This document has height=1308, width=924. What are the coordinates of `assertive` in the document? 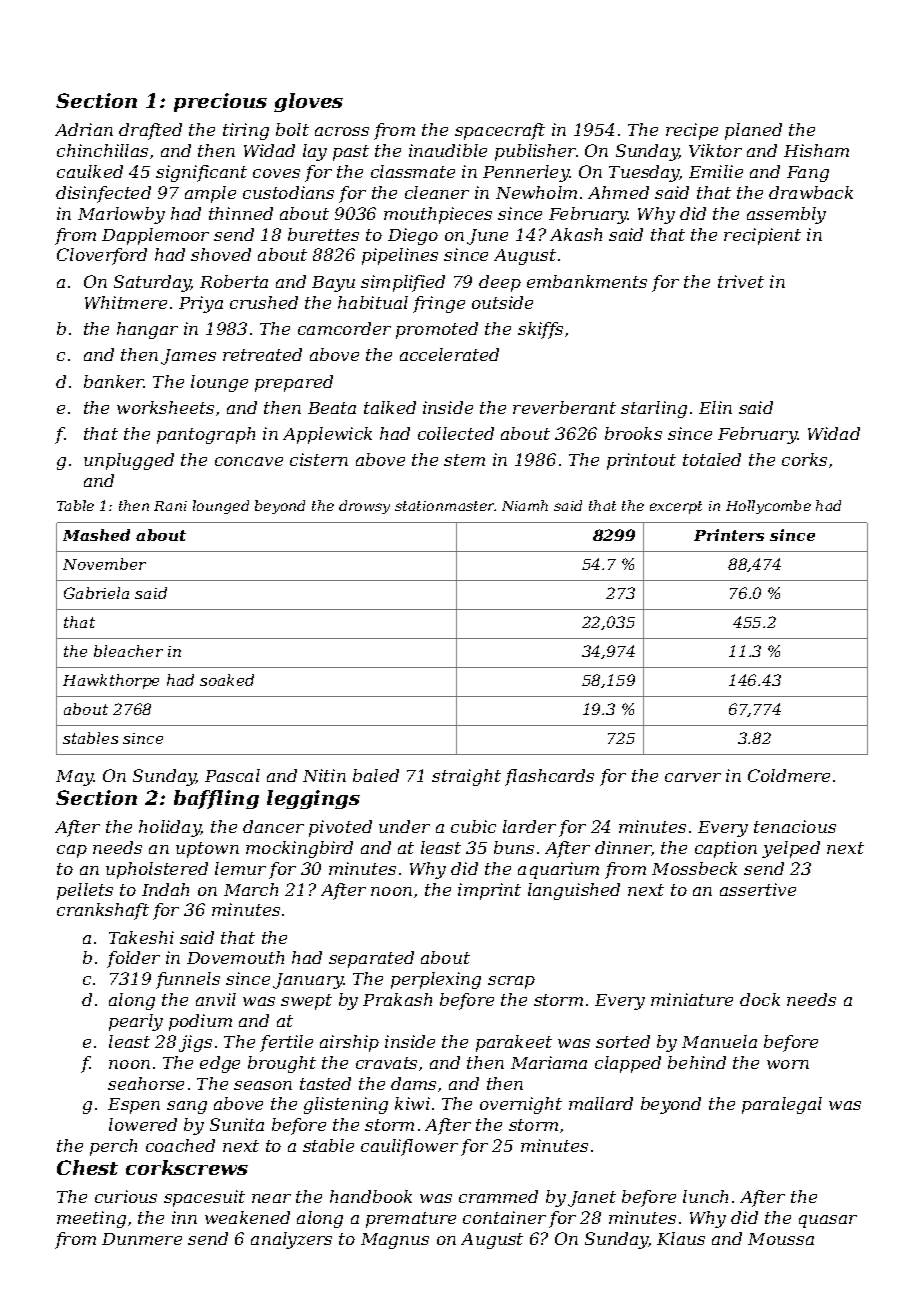 It's located at (758, 889).
